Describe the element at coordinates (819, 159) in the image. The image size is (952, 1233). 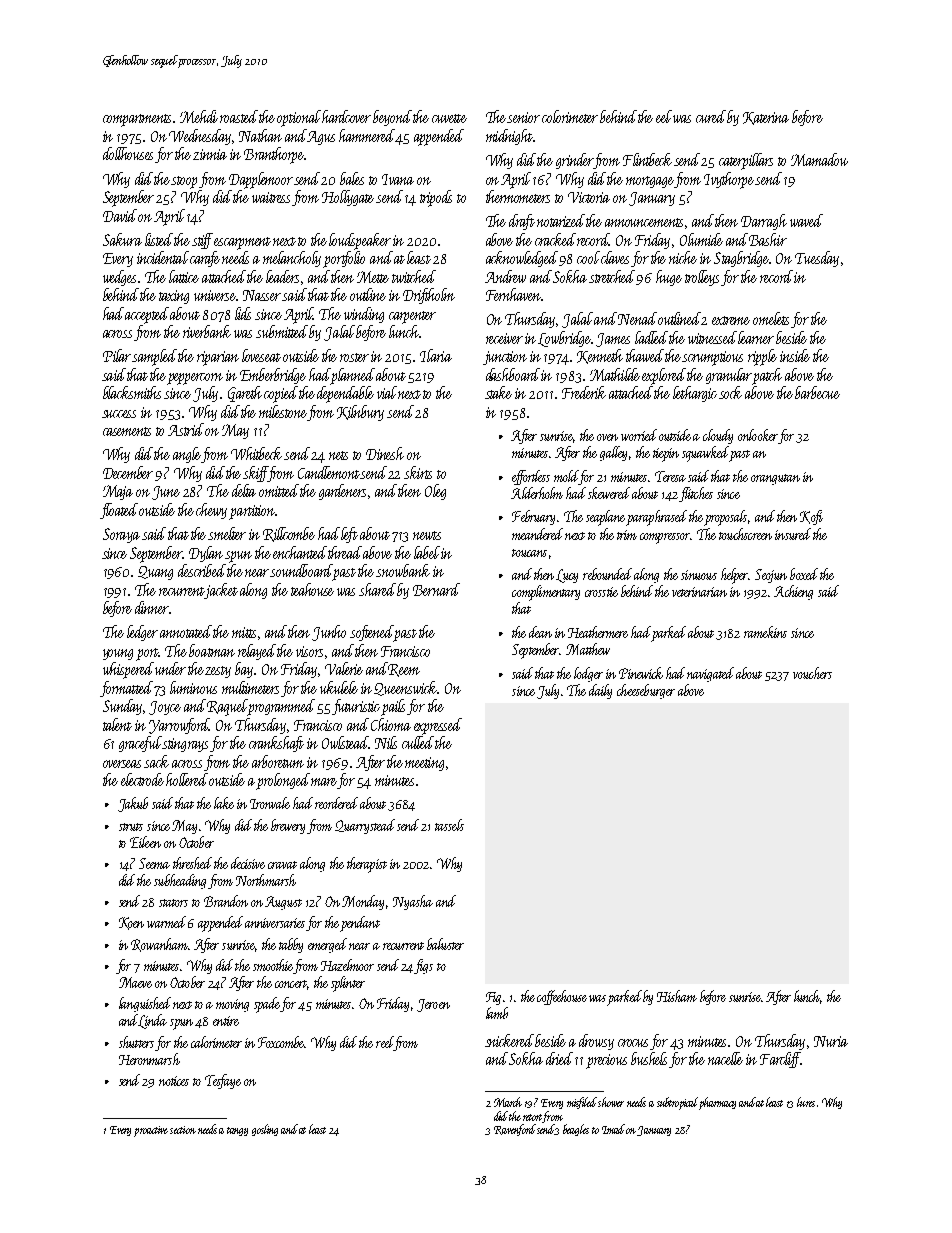
I see `Mamadou` at that location.
